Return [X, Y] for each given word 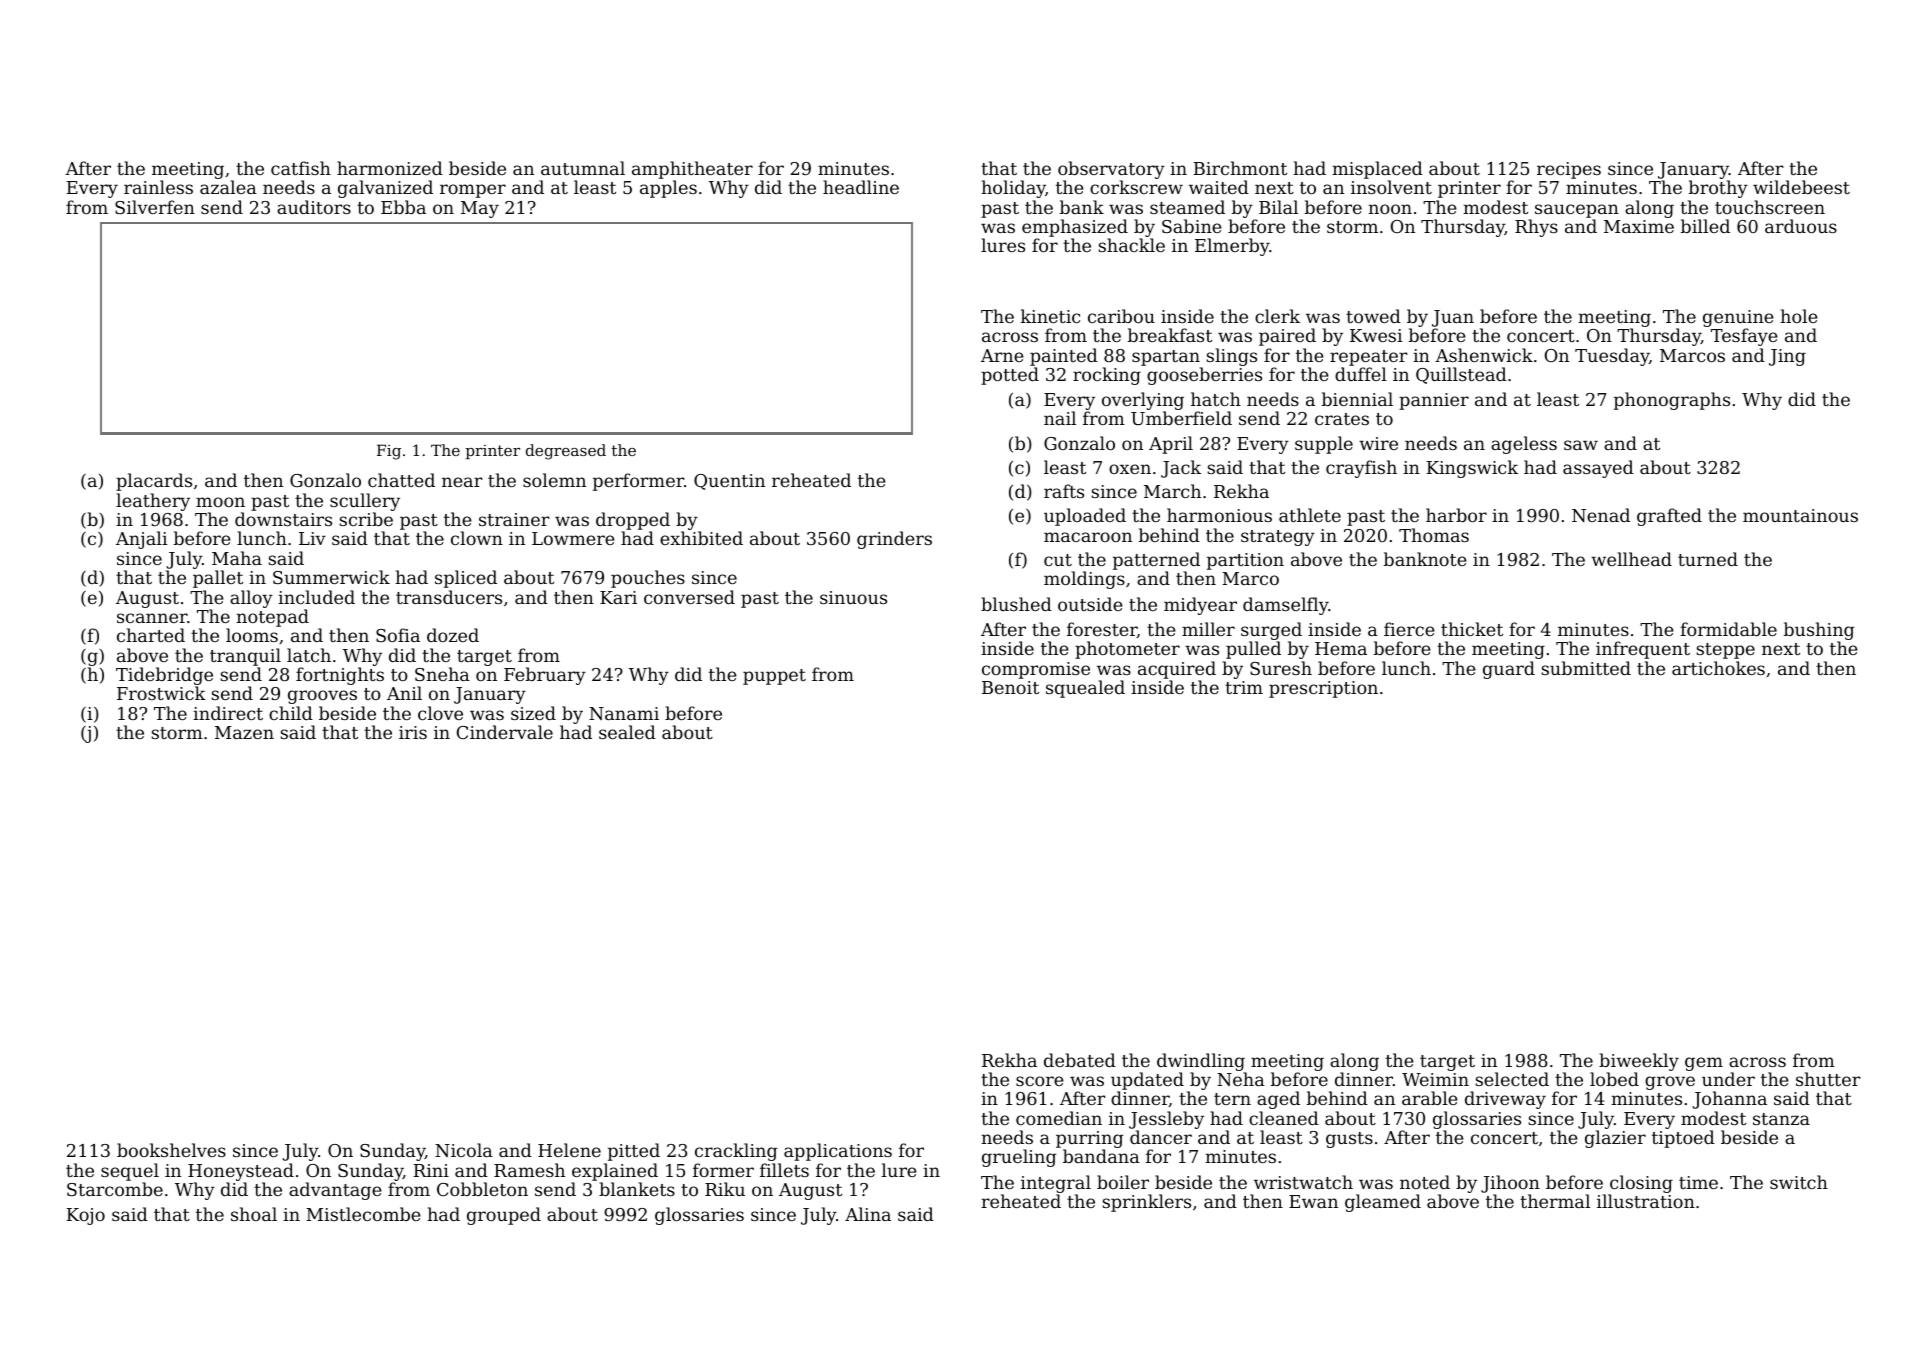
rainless [158, 187]
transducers [449, 597]
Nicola [464, 1150]
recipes [1569, 170]
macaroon [1088, 537]
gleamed [1383, 1203]
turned [1708, 559]
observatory [1111, 170]
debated [1080, 1060]
